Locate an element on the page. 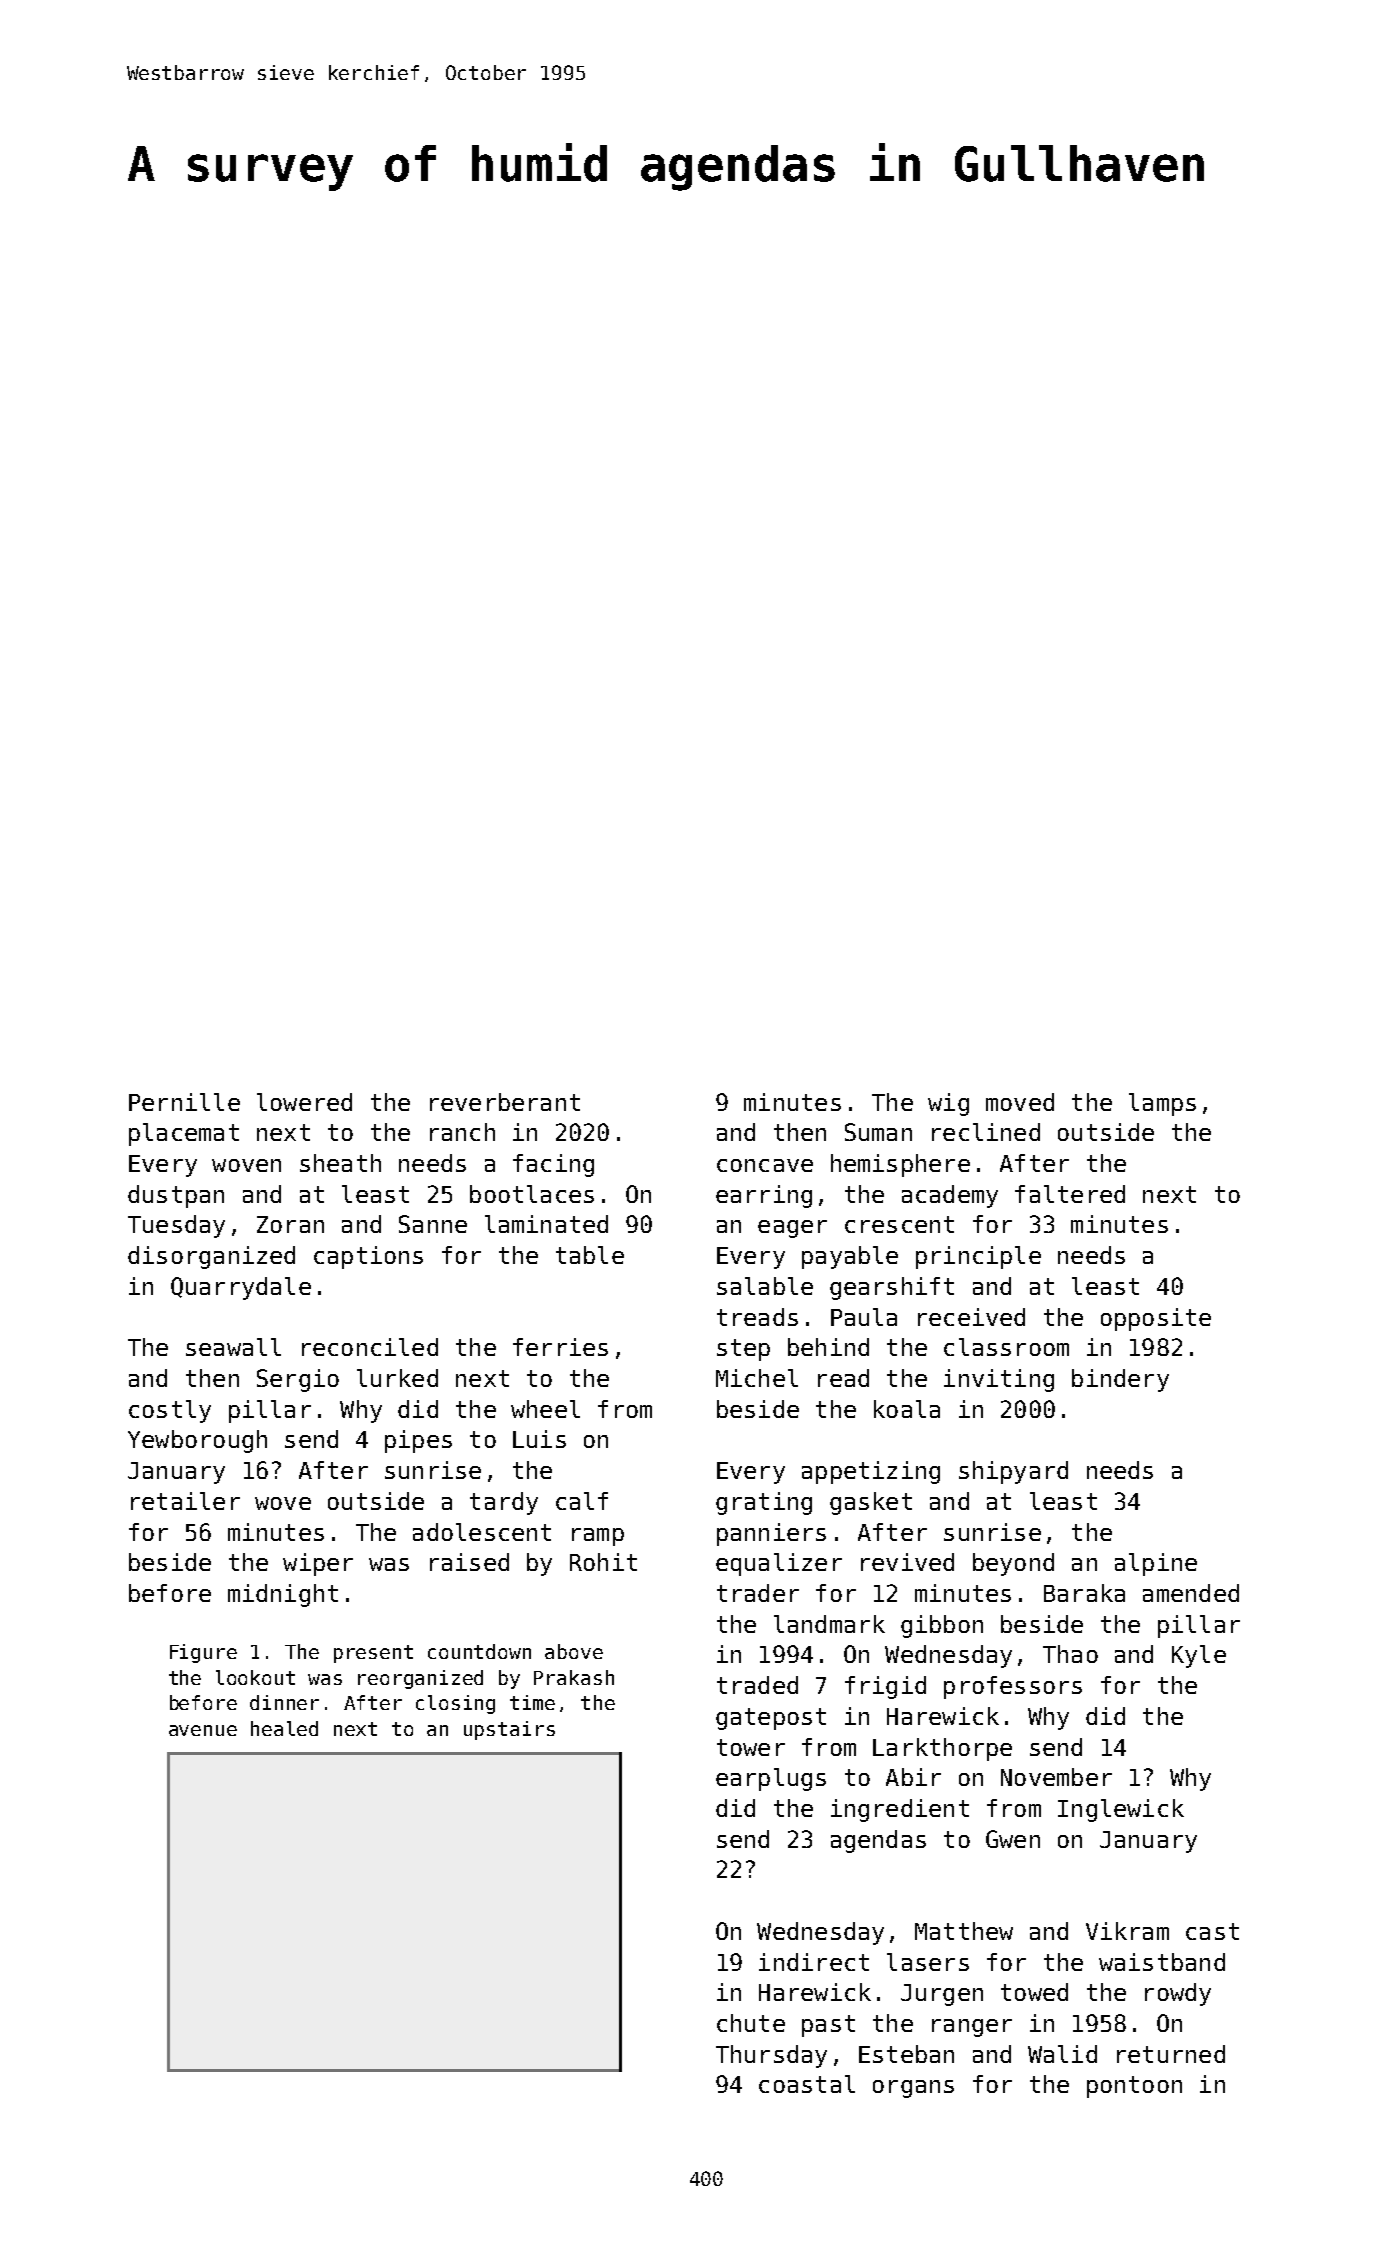 This image has width=1377, height=2268. chute is located at coordinates (751, 2023).
